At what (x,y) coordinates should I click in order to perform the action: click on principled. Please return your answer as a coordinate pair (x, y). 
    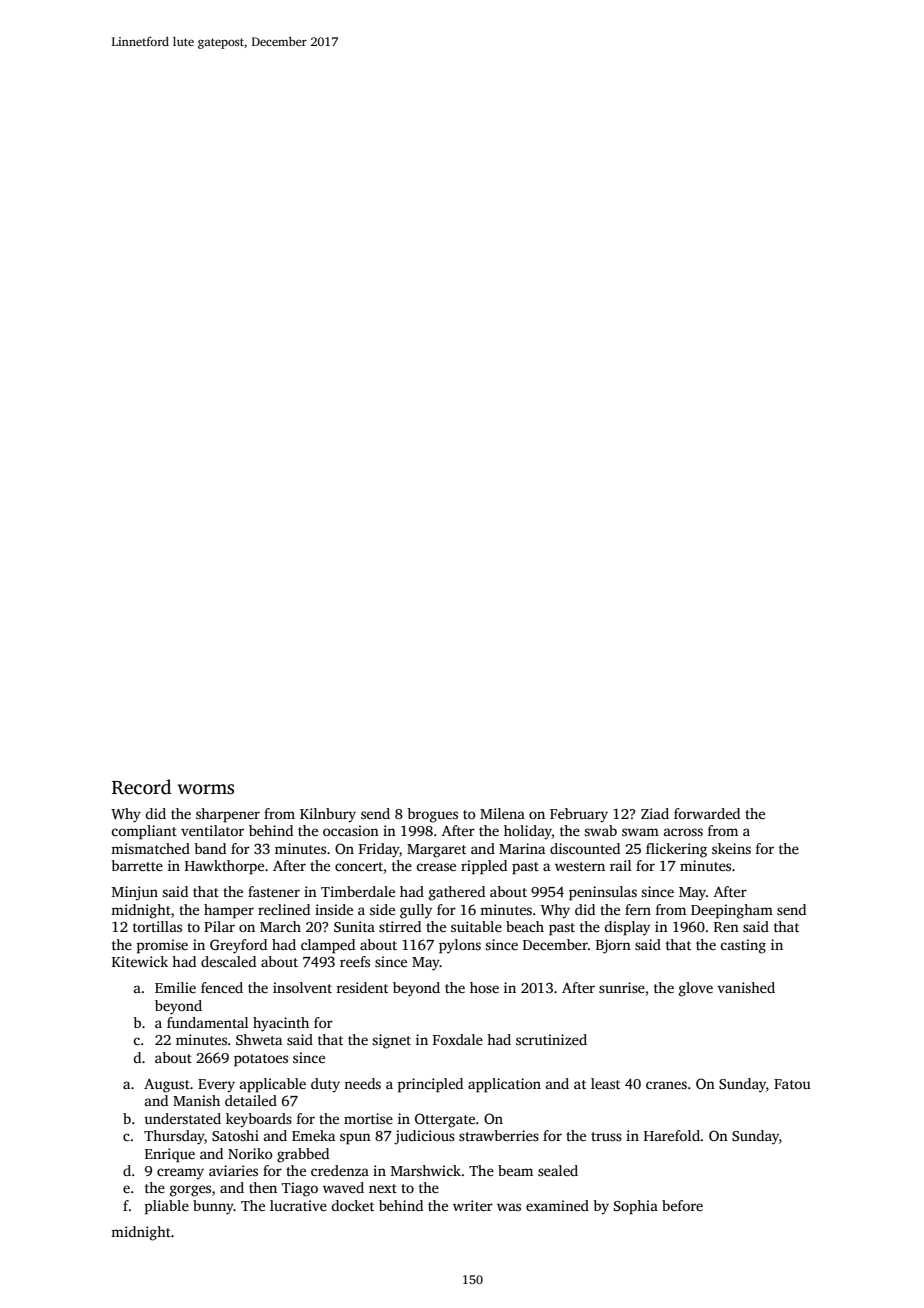
    Looking at the image, I should click on (430, 1085).
